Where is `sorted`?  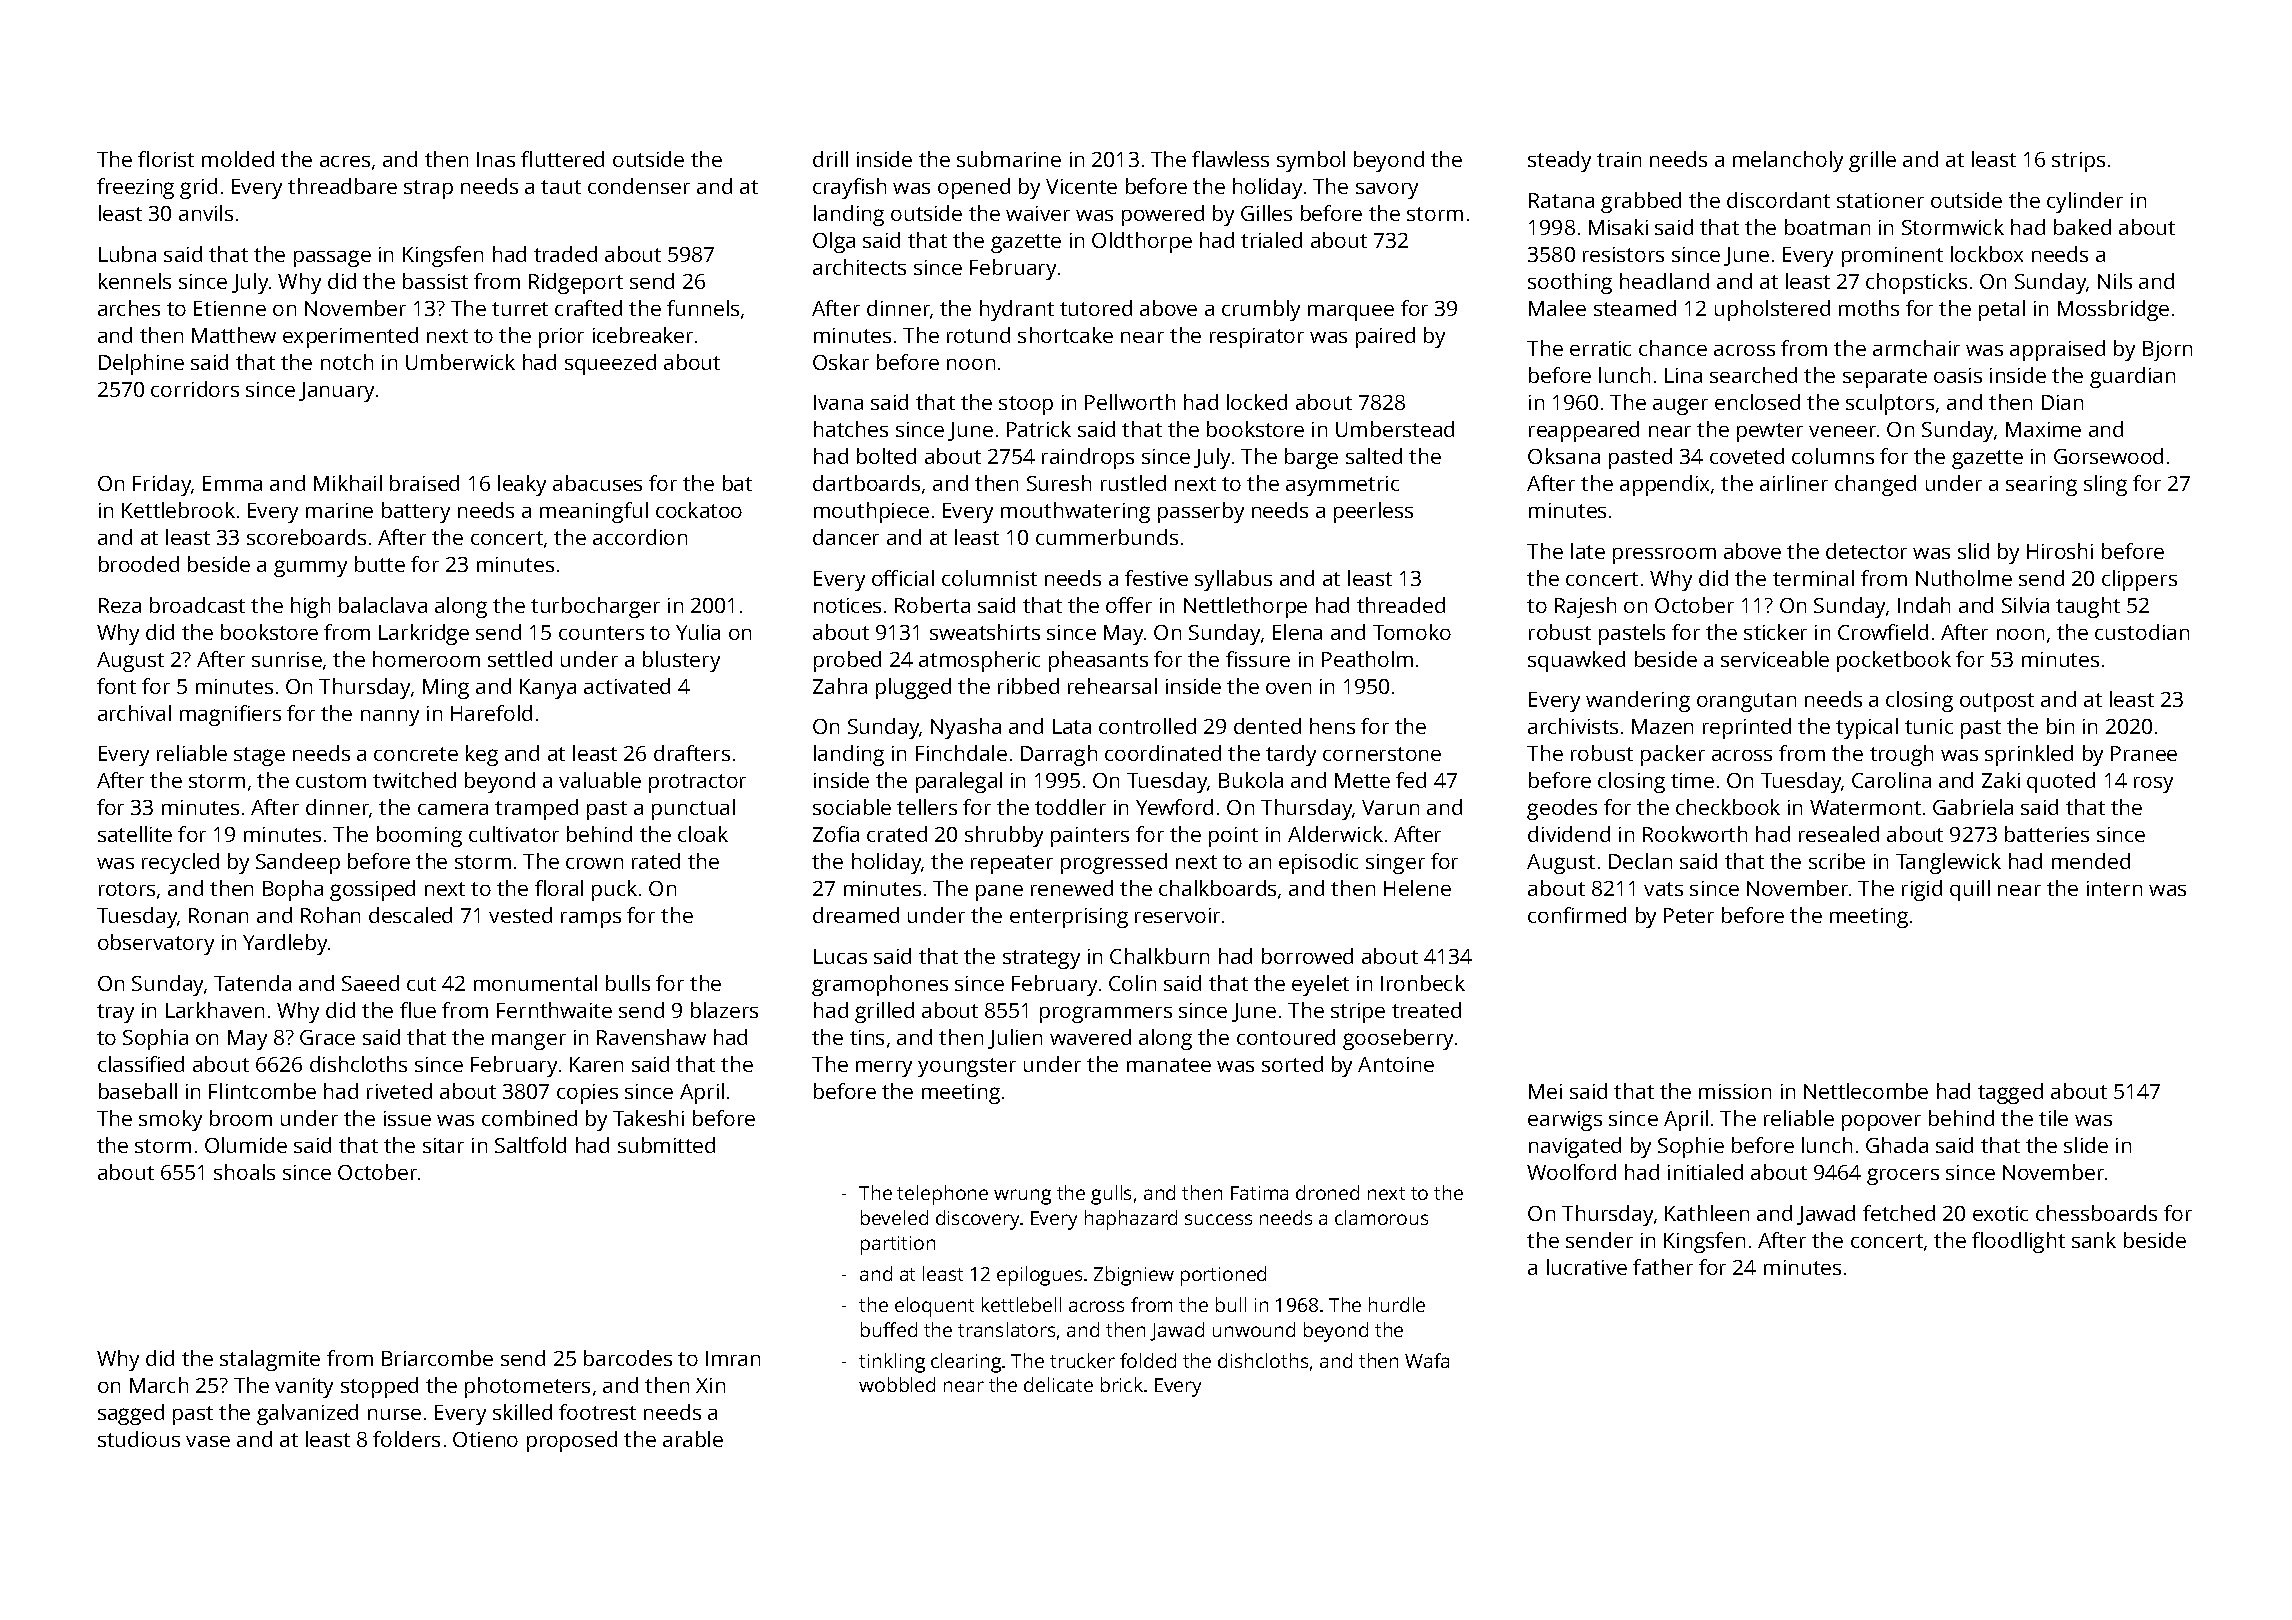 sorted is located at coordinates (1292, 1064).
